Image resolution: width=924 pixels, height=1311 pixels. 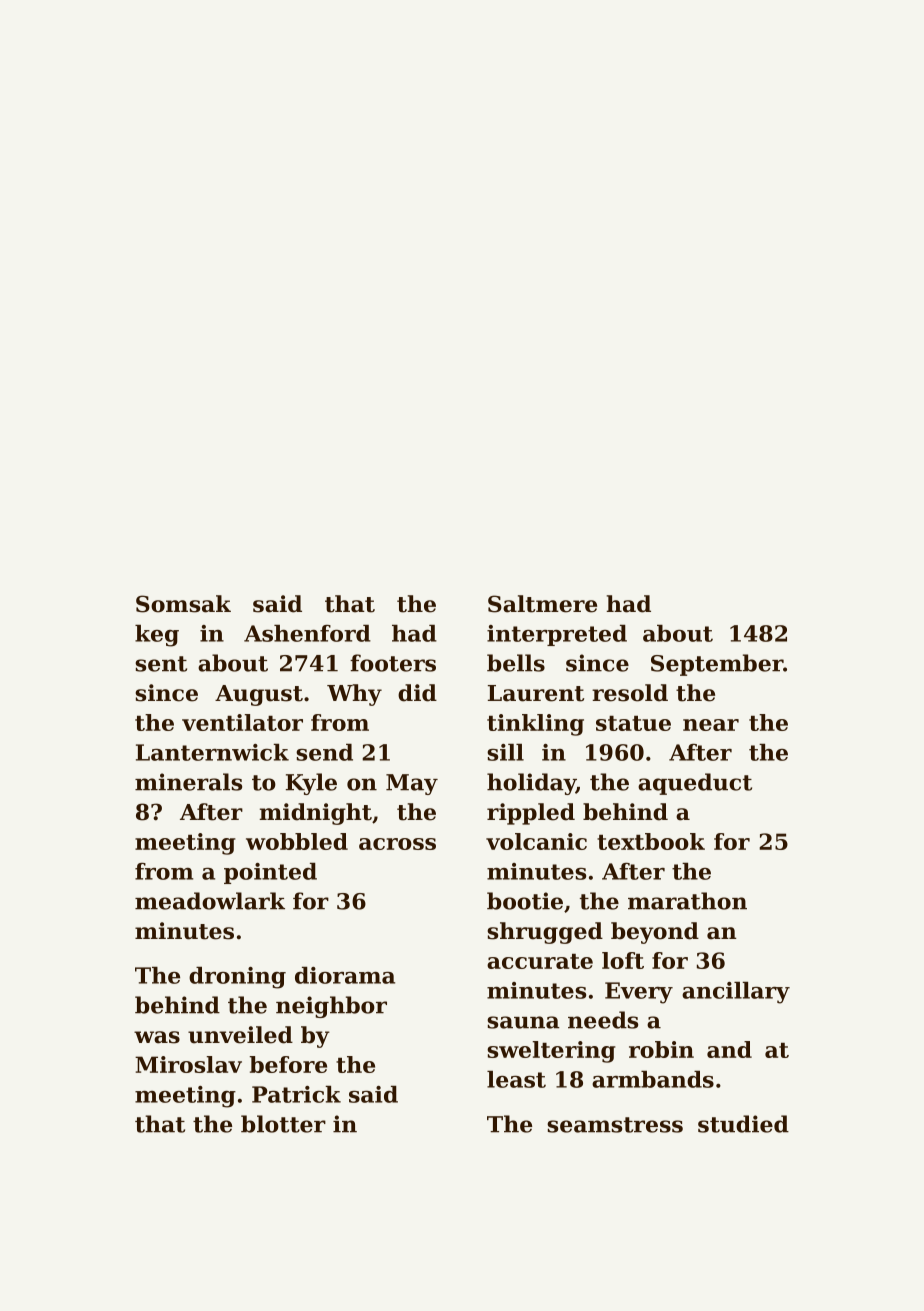 I want to click on September, so click(x=717, y=665).
